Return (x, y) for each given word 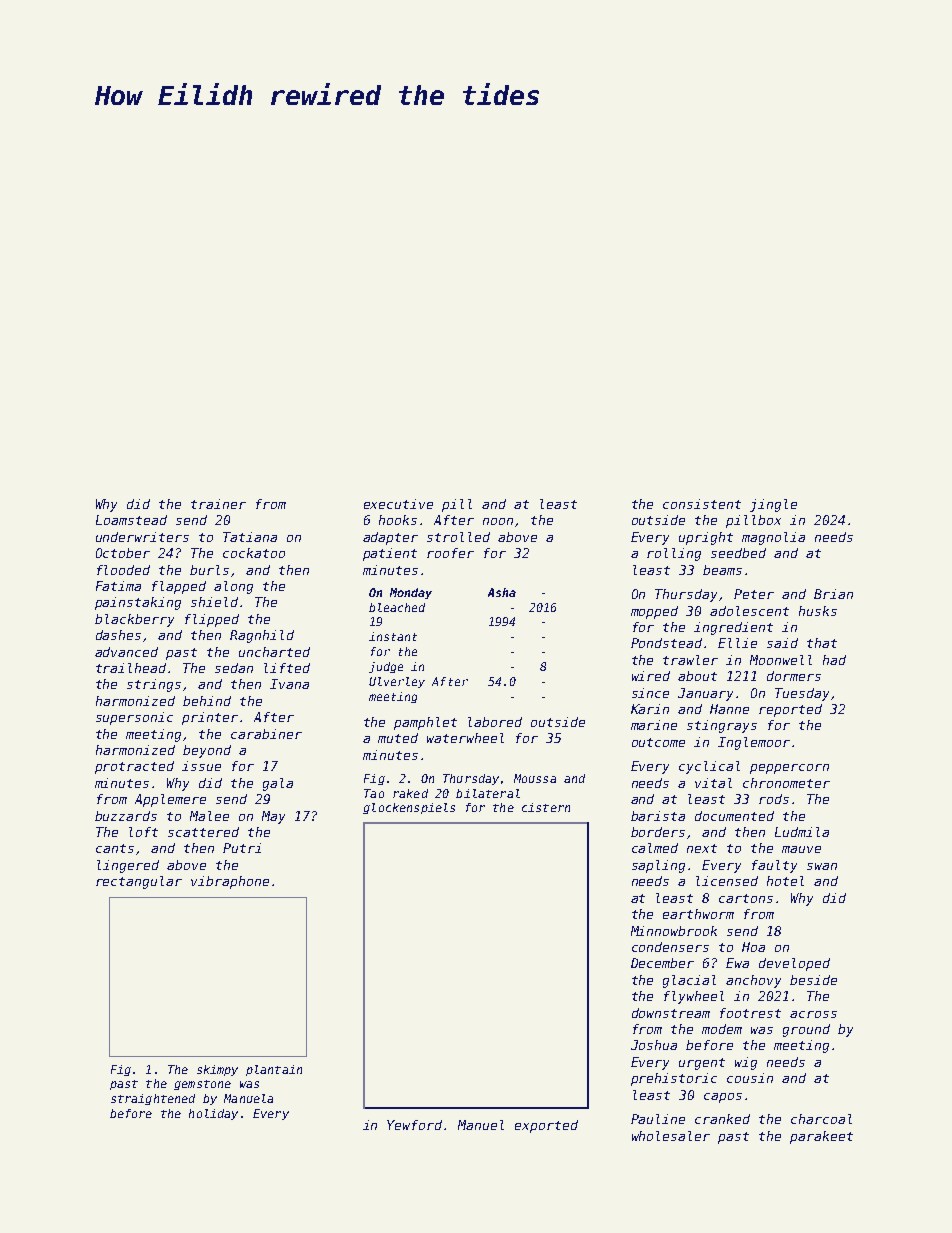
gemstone (202, 1085)
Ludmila (802, 832)
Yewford (414, 1125)
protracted (134, 767)
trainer (218, 504)
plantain (274, 1070)
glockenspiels (409, 808)
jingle (773, 505)
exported (546, 1126)
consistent (702, 504)
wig (746, 1063)
